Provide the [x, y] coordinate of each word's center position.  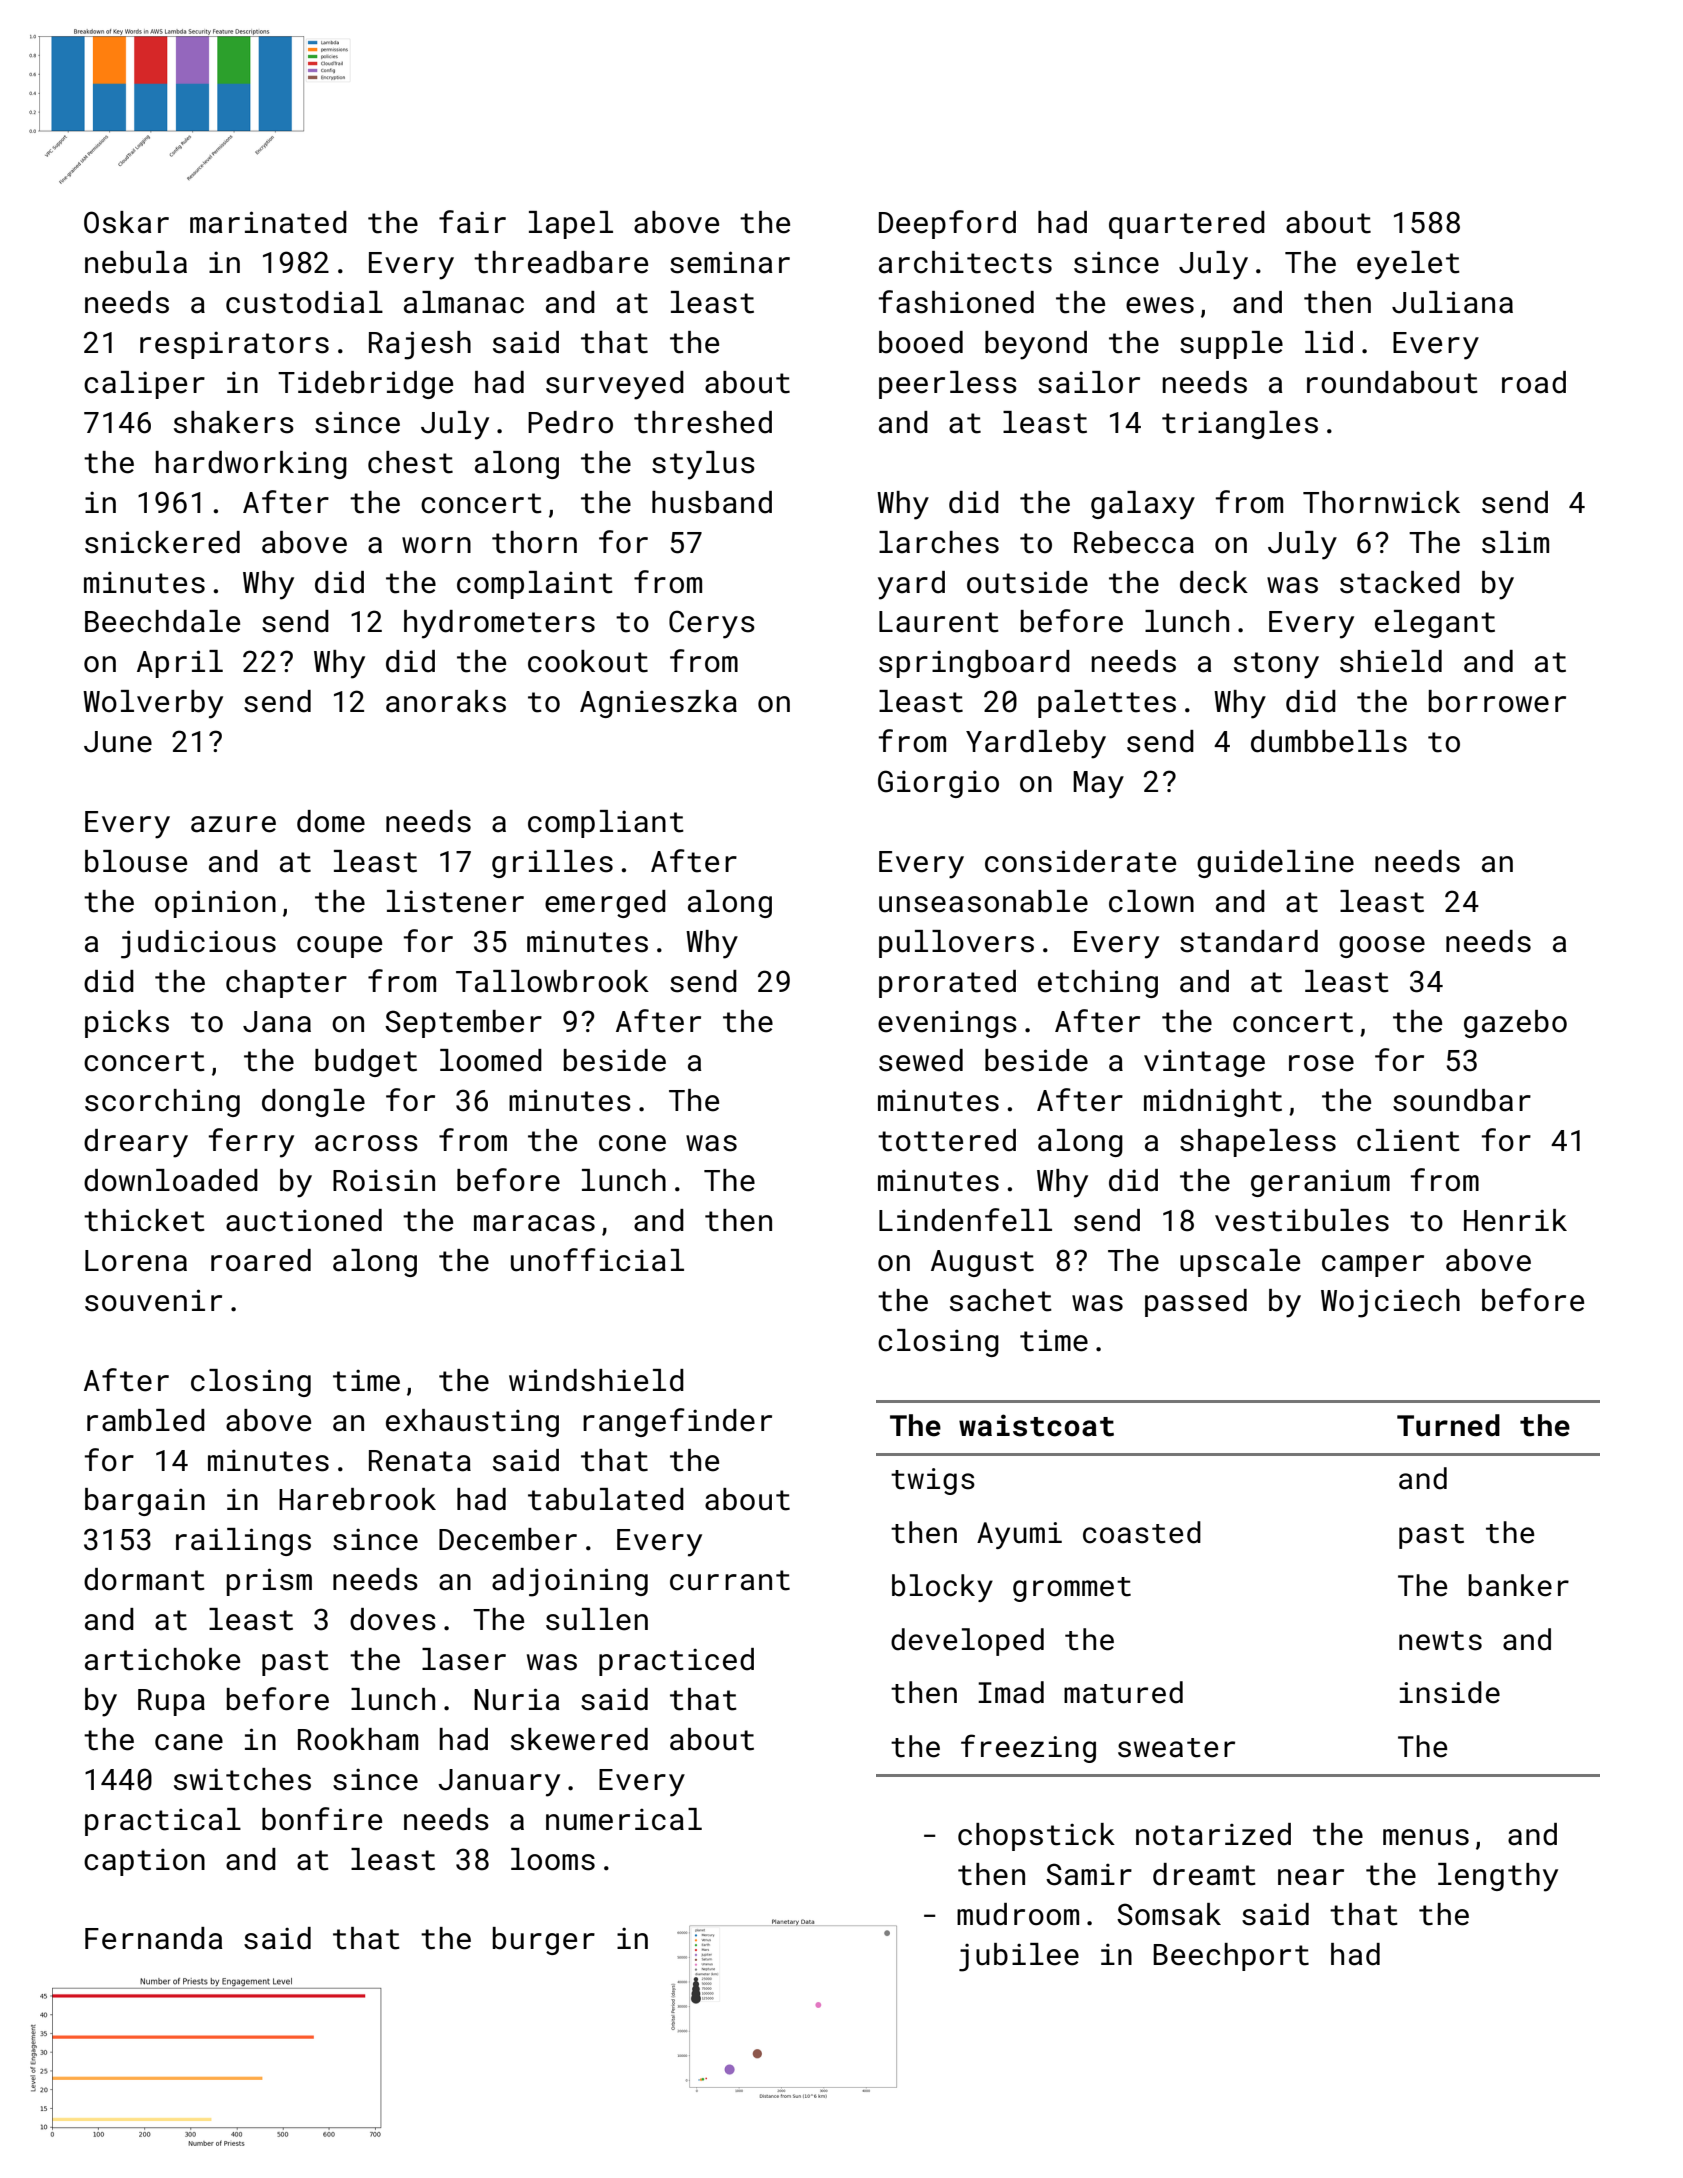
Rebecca [1134, 542]
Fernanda [153, 1938]
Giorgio [938, 784]
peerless [948, 385]
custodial [304, 302]
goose [1382, 947]
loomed [491, 1060]
